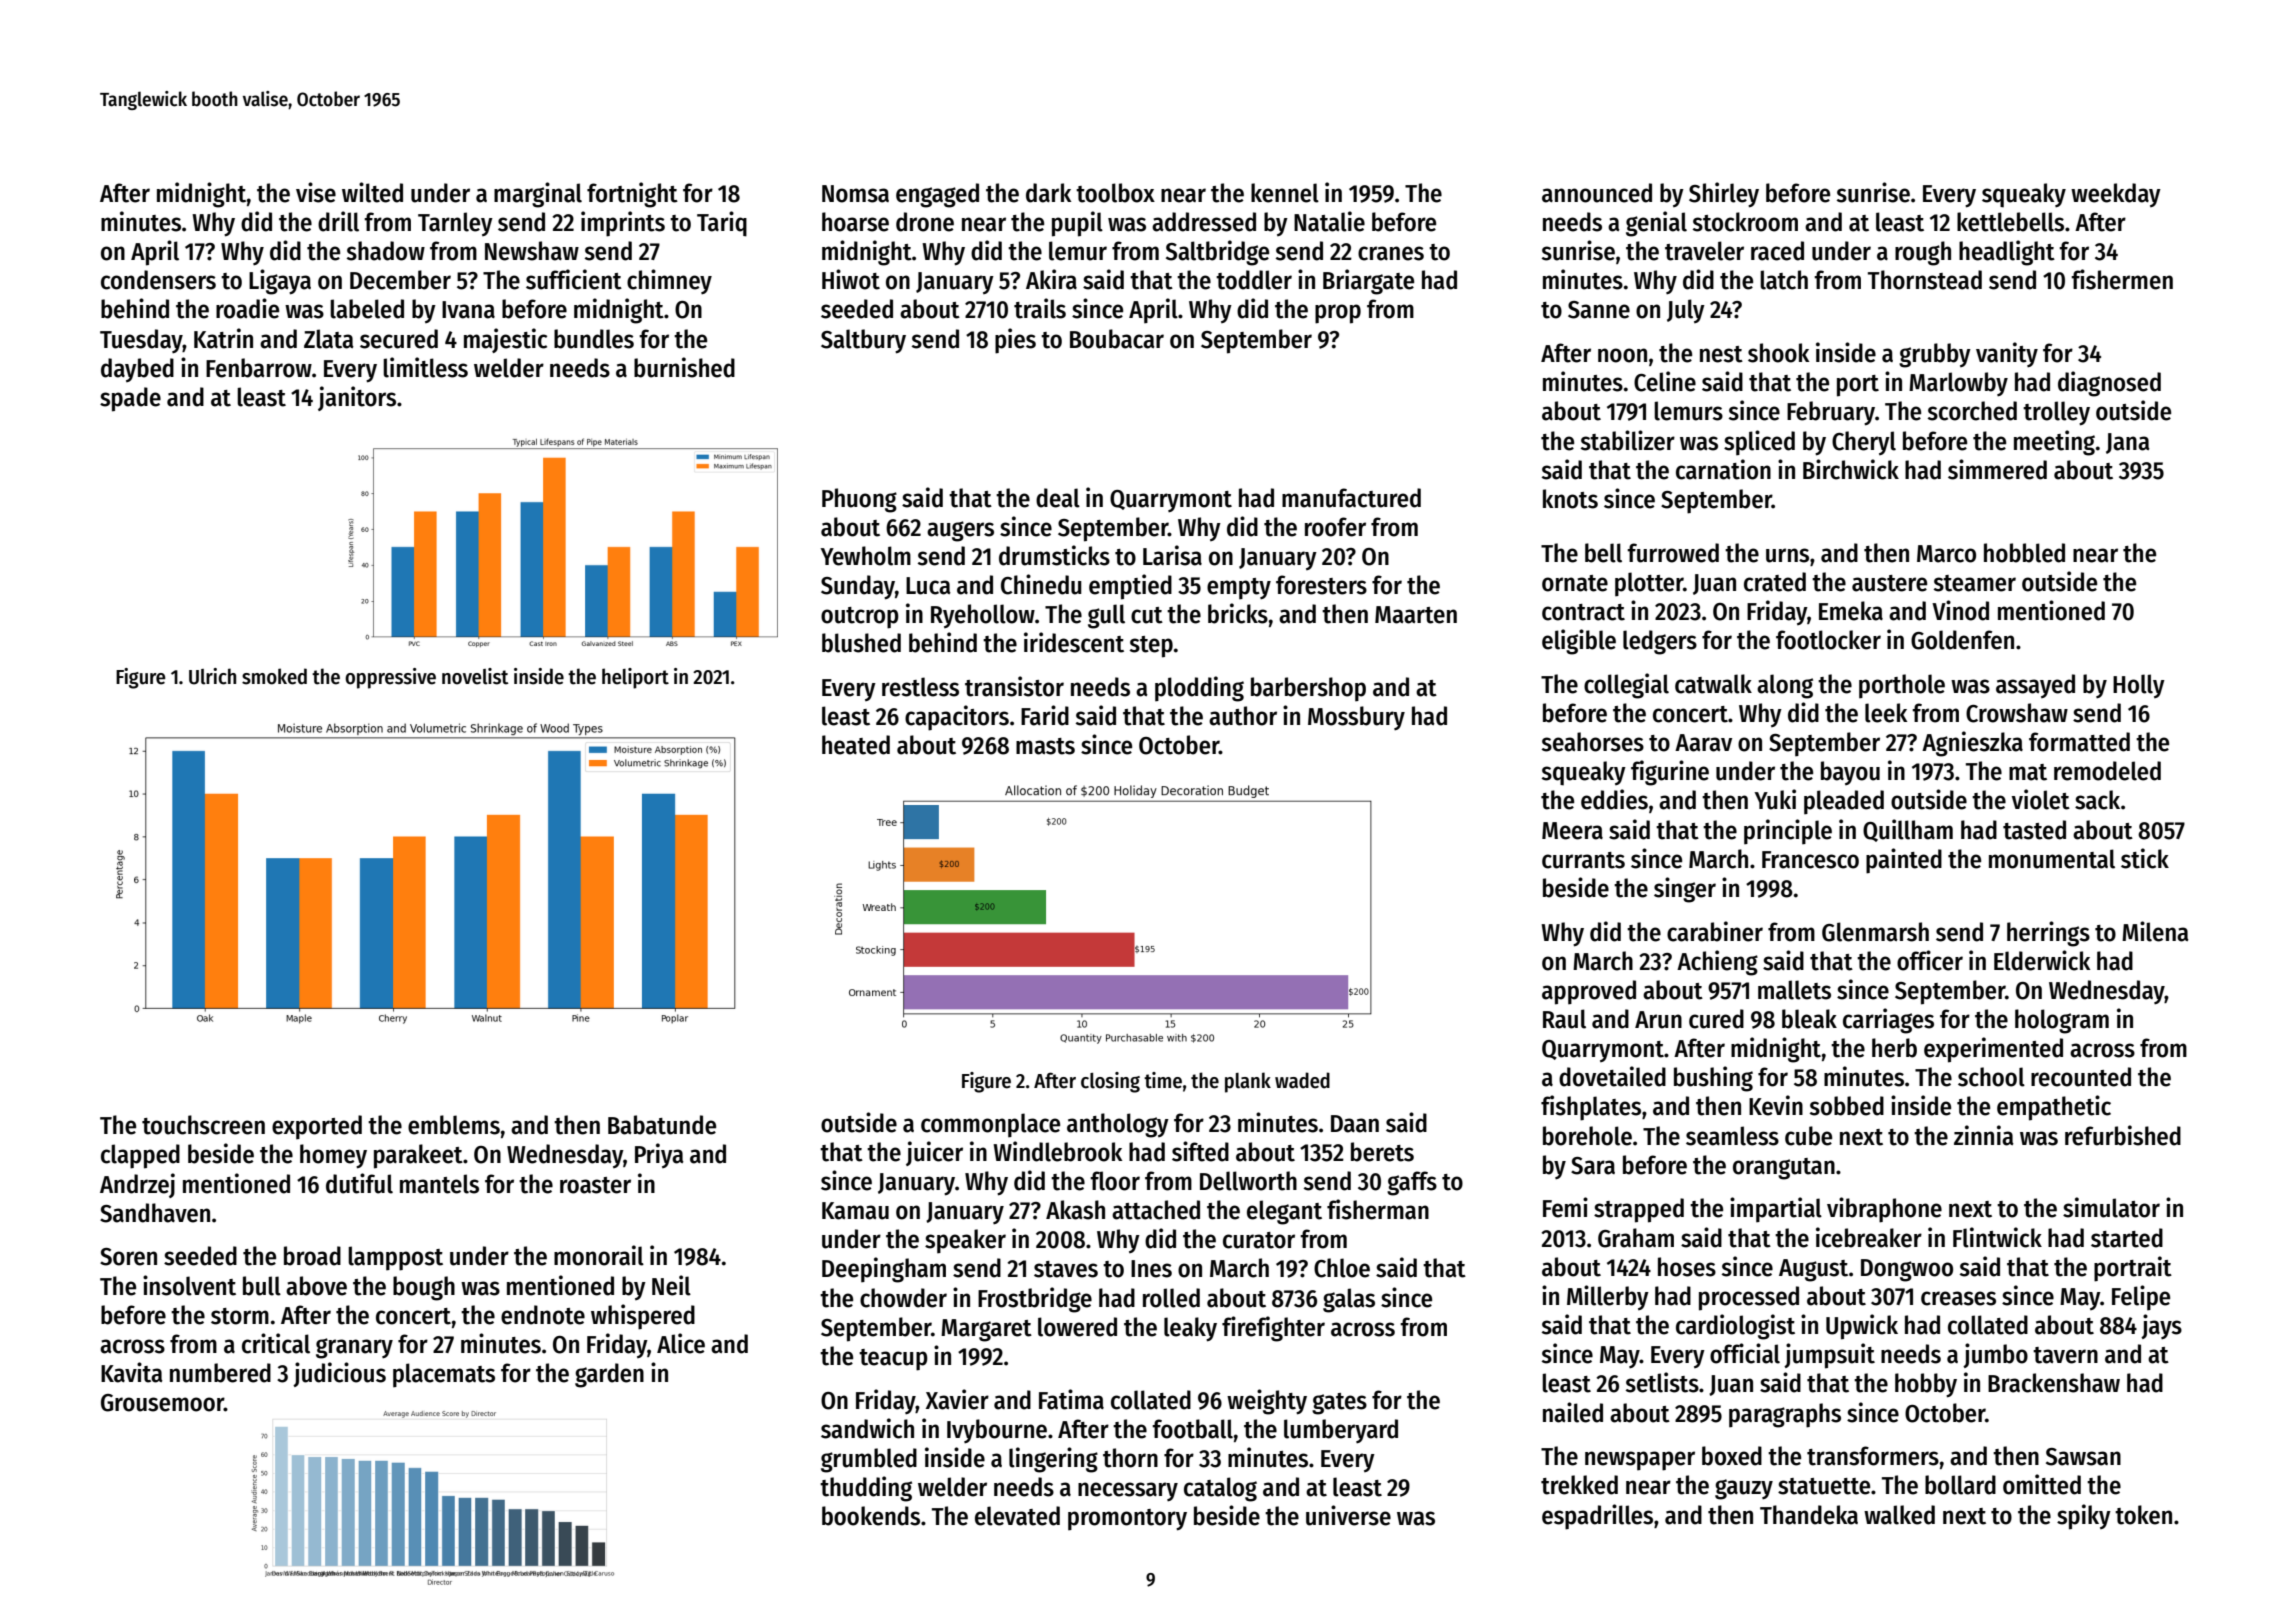  Describe the element at coordinates (1172, 555) in the screenshot. I see `Larisa` at that location.
